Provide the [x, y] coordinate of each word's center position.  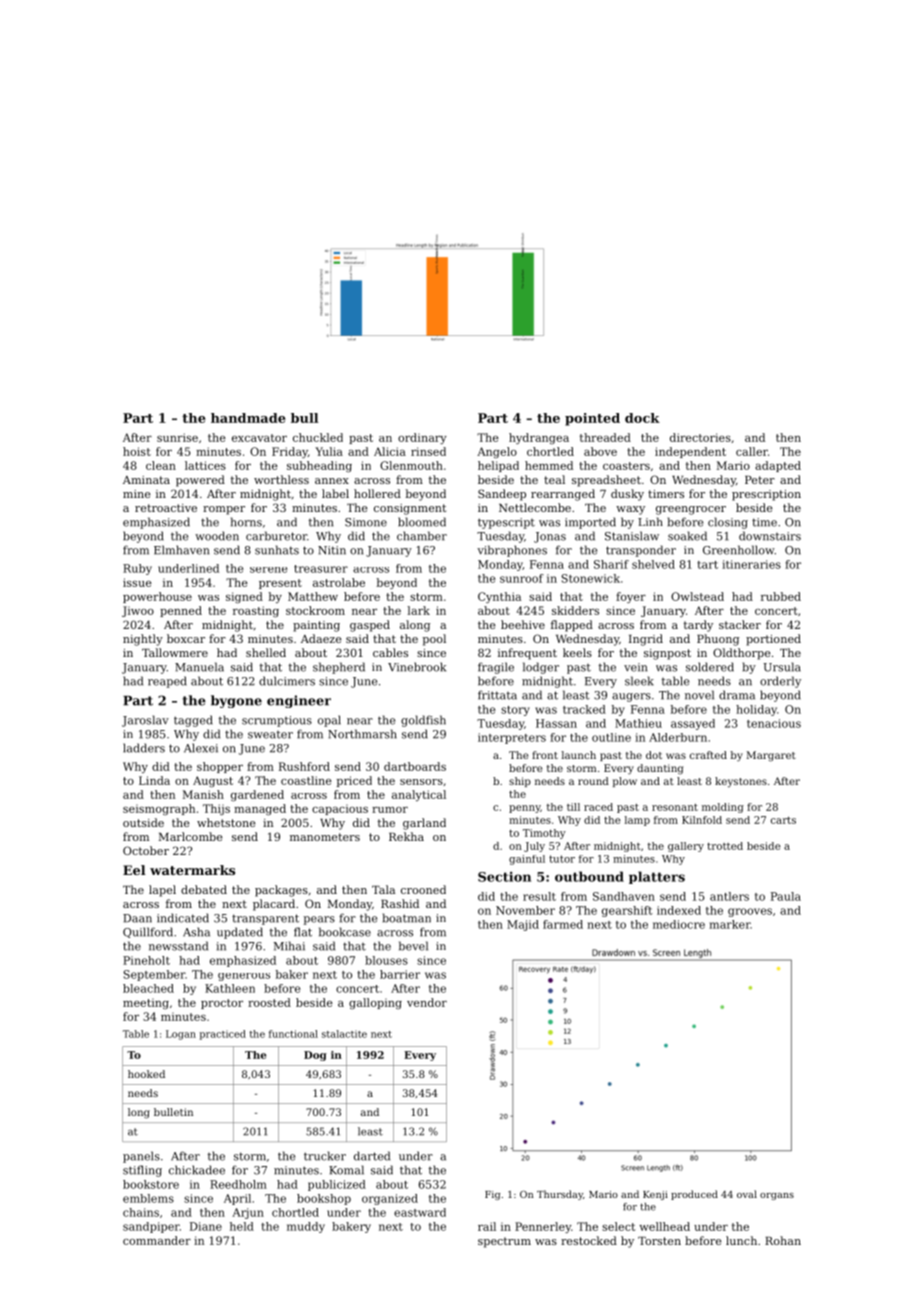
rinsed [428, 451]
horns [246, 522]
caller [752, 451]
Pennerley [543, 1227]
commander [157, 1240]
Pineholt [146, 960]
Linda [154, 780]
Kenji [655, 1195]
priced [354, 781]
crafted [708, 755]
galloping [375, 1003]
